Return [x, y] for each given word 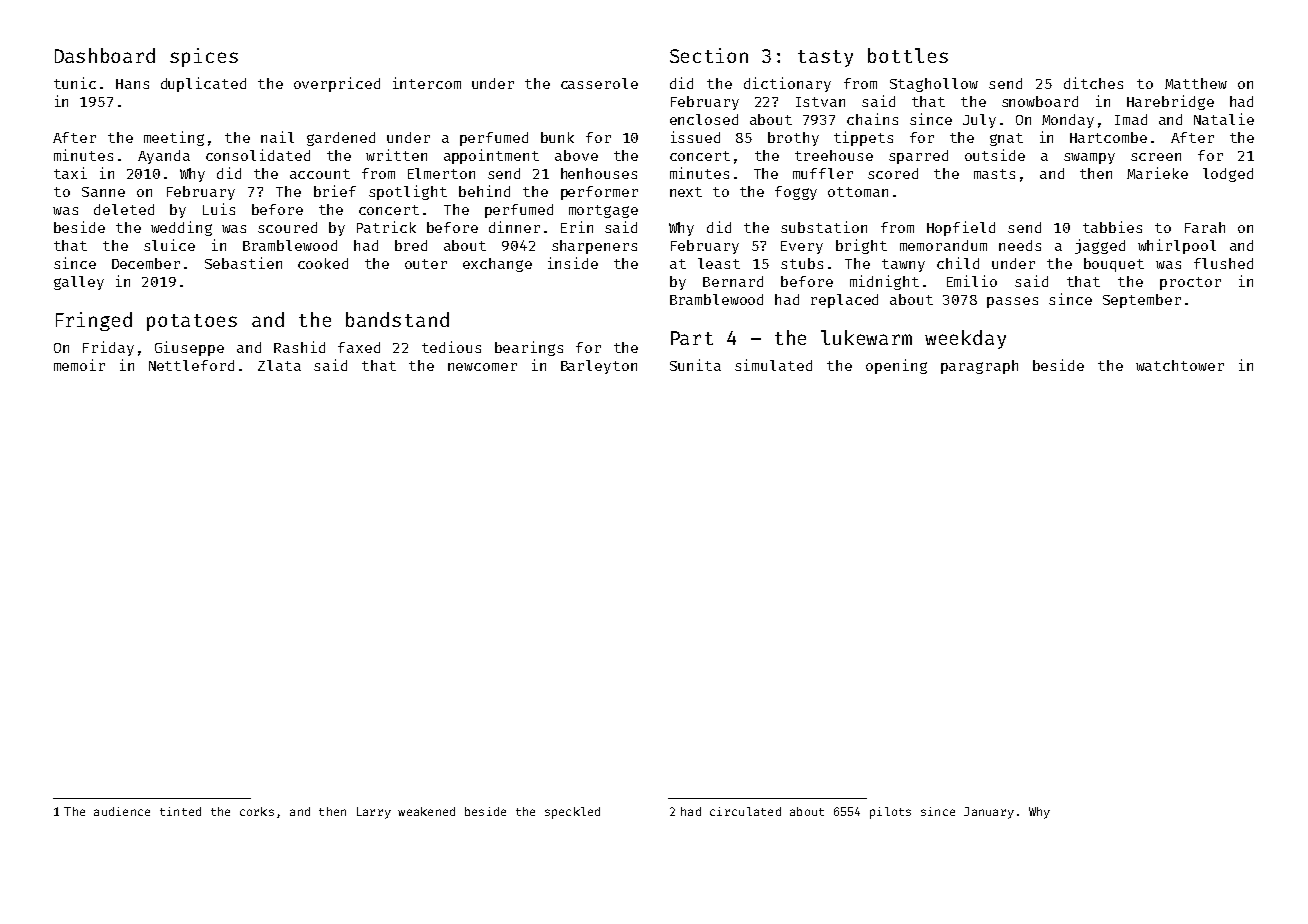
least [719, 263]
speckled [572, 813]
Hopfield [961, 228]
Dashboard [105, 55]
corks [257, 811]
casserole [599, 83]
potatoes [192, 322]
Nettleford [191, 365]
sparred [918, 157]
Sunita [695, 365]
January [989, 813]
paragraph [979, 367]
